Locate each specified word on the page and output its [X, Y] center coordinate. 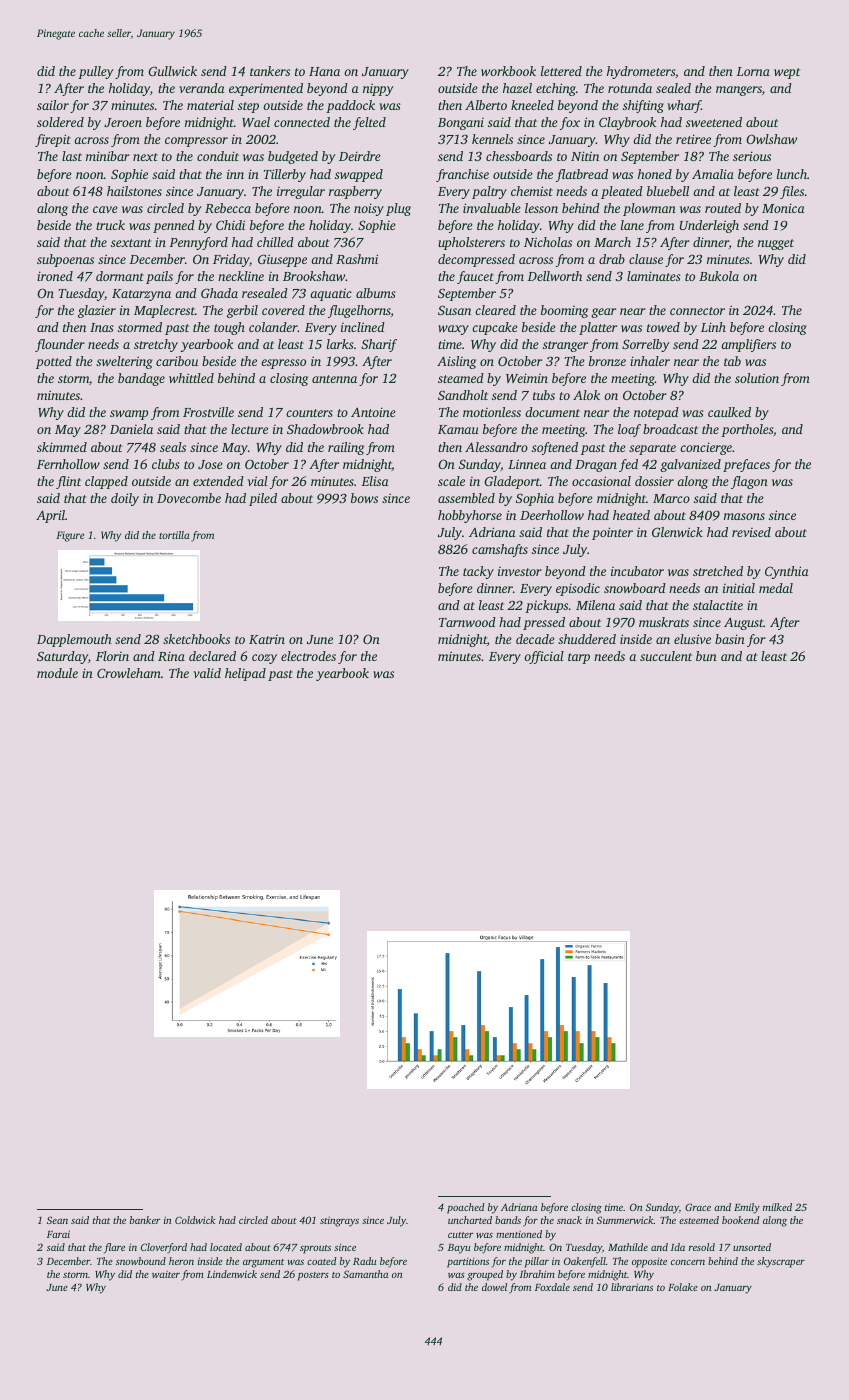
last [72, 156]
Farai [58, 1234]
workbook [508, 71]
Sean [57, 1220]
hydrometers [641, 72]
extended [218, 481]
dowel [494, 1287]
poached [466, 1208]
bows [364, 498]
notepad [656, 413]
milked [777, 1207]
